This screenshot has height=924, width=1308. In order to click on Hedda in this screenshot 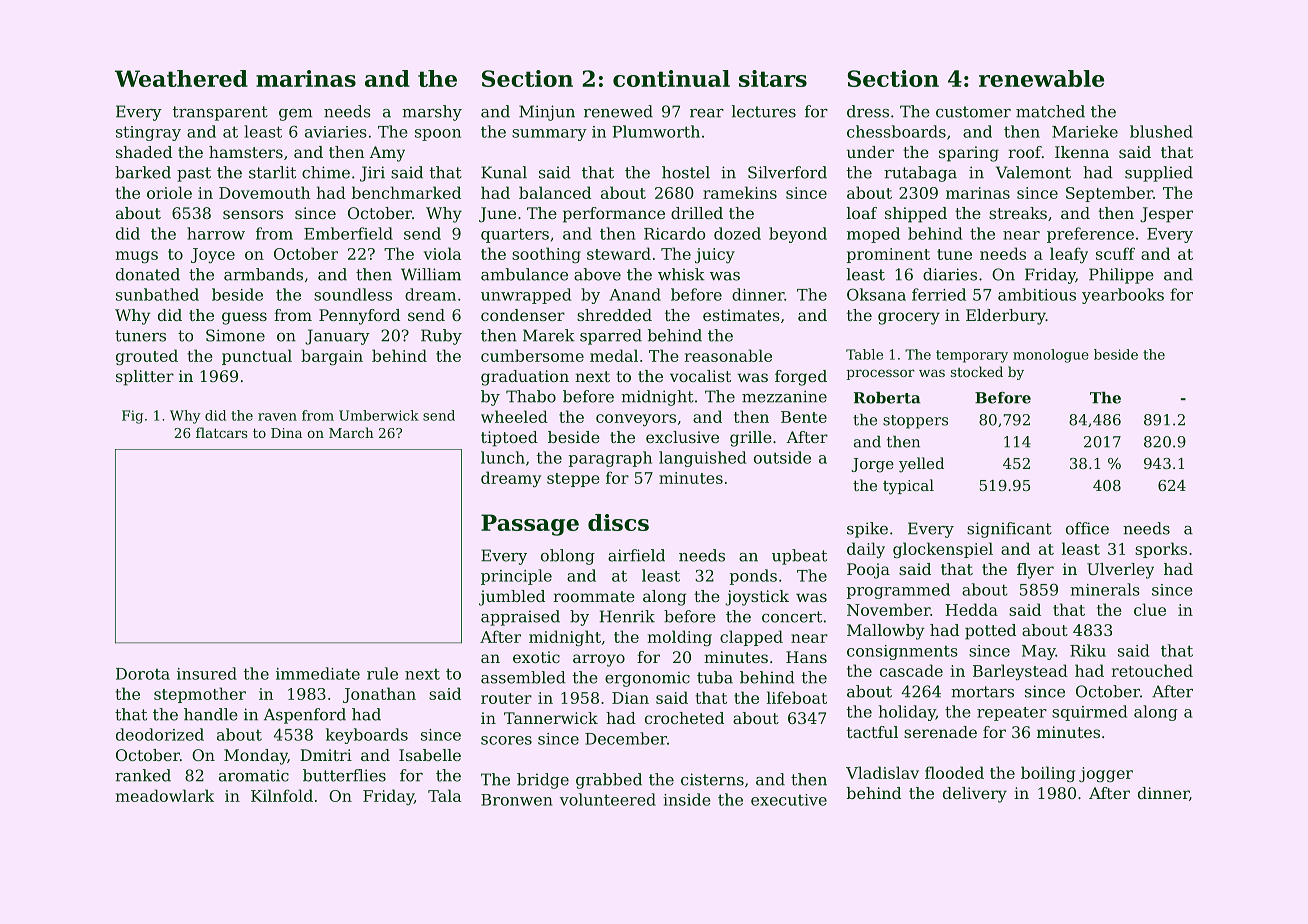, I will do `click(971, 609)`.
